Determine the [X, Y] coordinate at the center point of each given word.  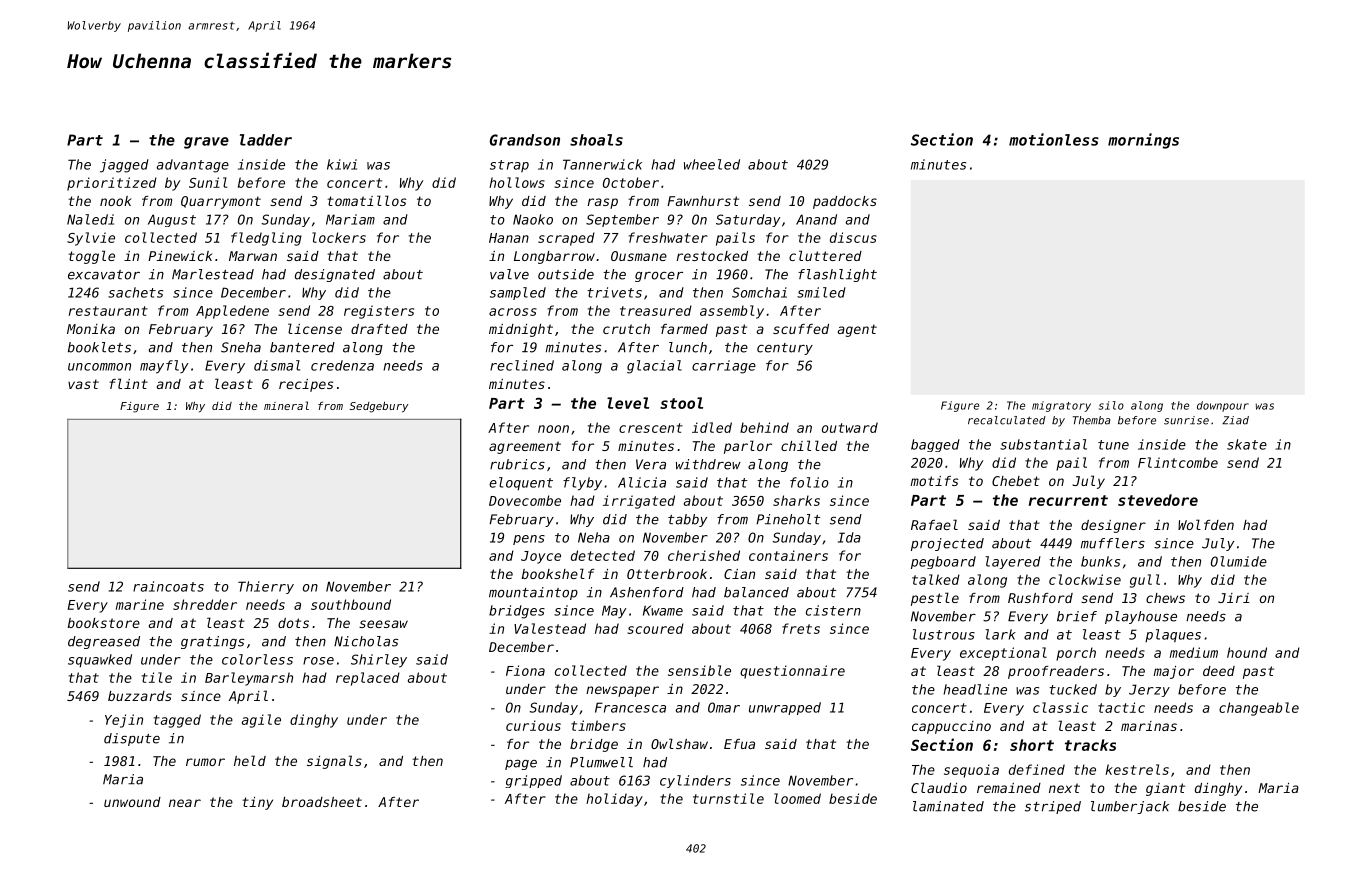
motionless [1054, 139]
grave [206, 143]
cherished [704, 555]
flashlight [837, 275]
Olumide [1239, 561]
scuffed [801, 329]
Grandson [525, 140]
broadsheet [322, 802]
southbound [351, 604]
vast [83, 384]
